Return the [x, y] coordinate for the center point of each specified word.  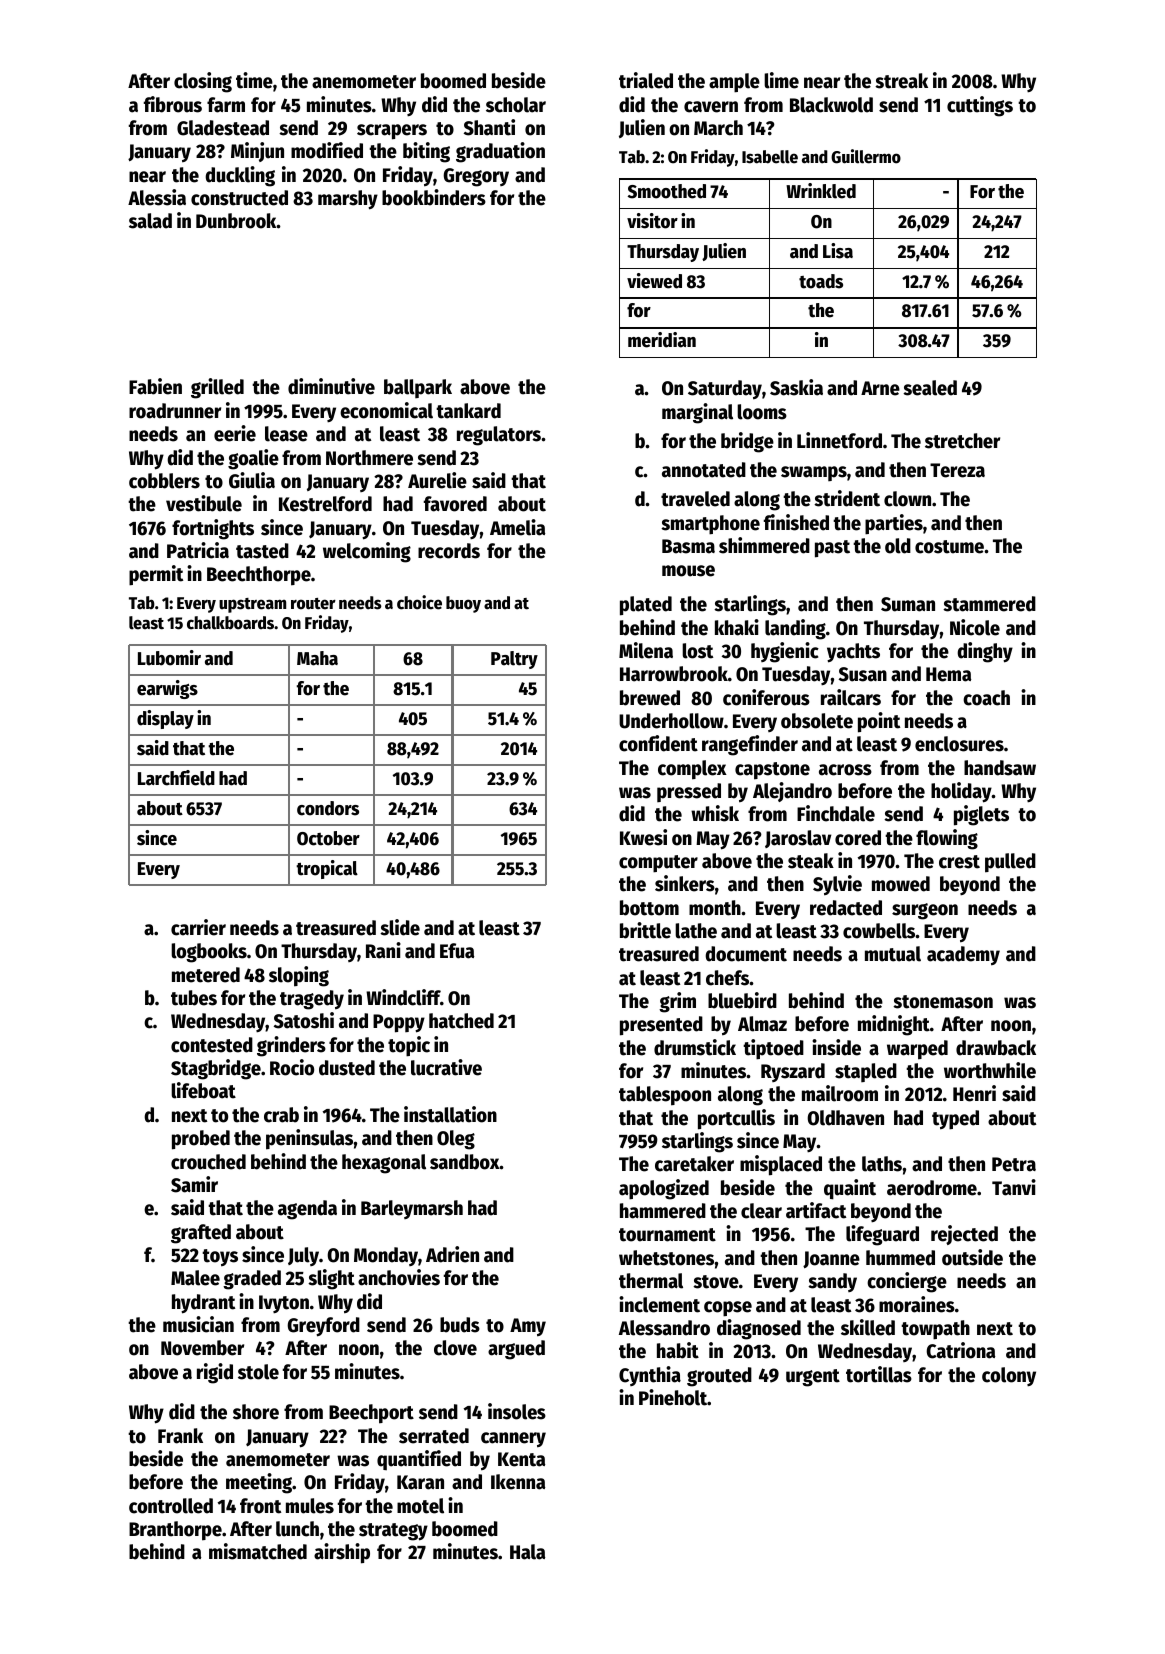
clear [761, 1211]
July [303, 1256]
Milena [646, 650]
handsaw [1000, 768]
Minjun [257, 152]
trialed [646, 80]
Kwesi [643, 837]
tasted [262, 551]
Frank [180, 1436]
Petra [1014, 1164]
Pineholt [673, 1397]
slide [400, 927]
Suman [908, 604]
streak [901, 81]
